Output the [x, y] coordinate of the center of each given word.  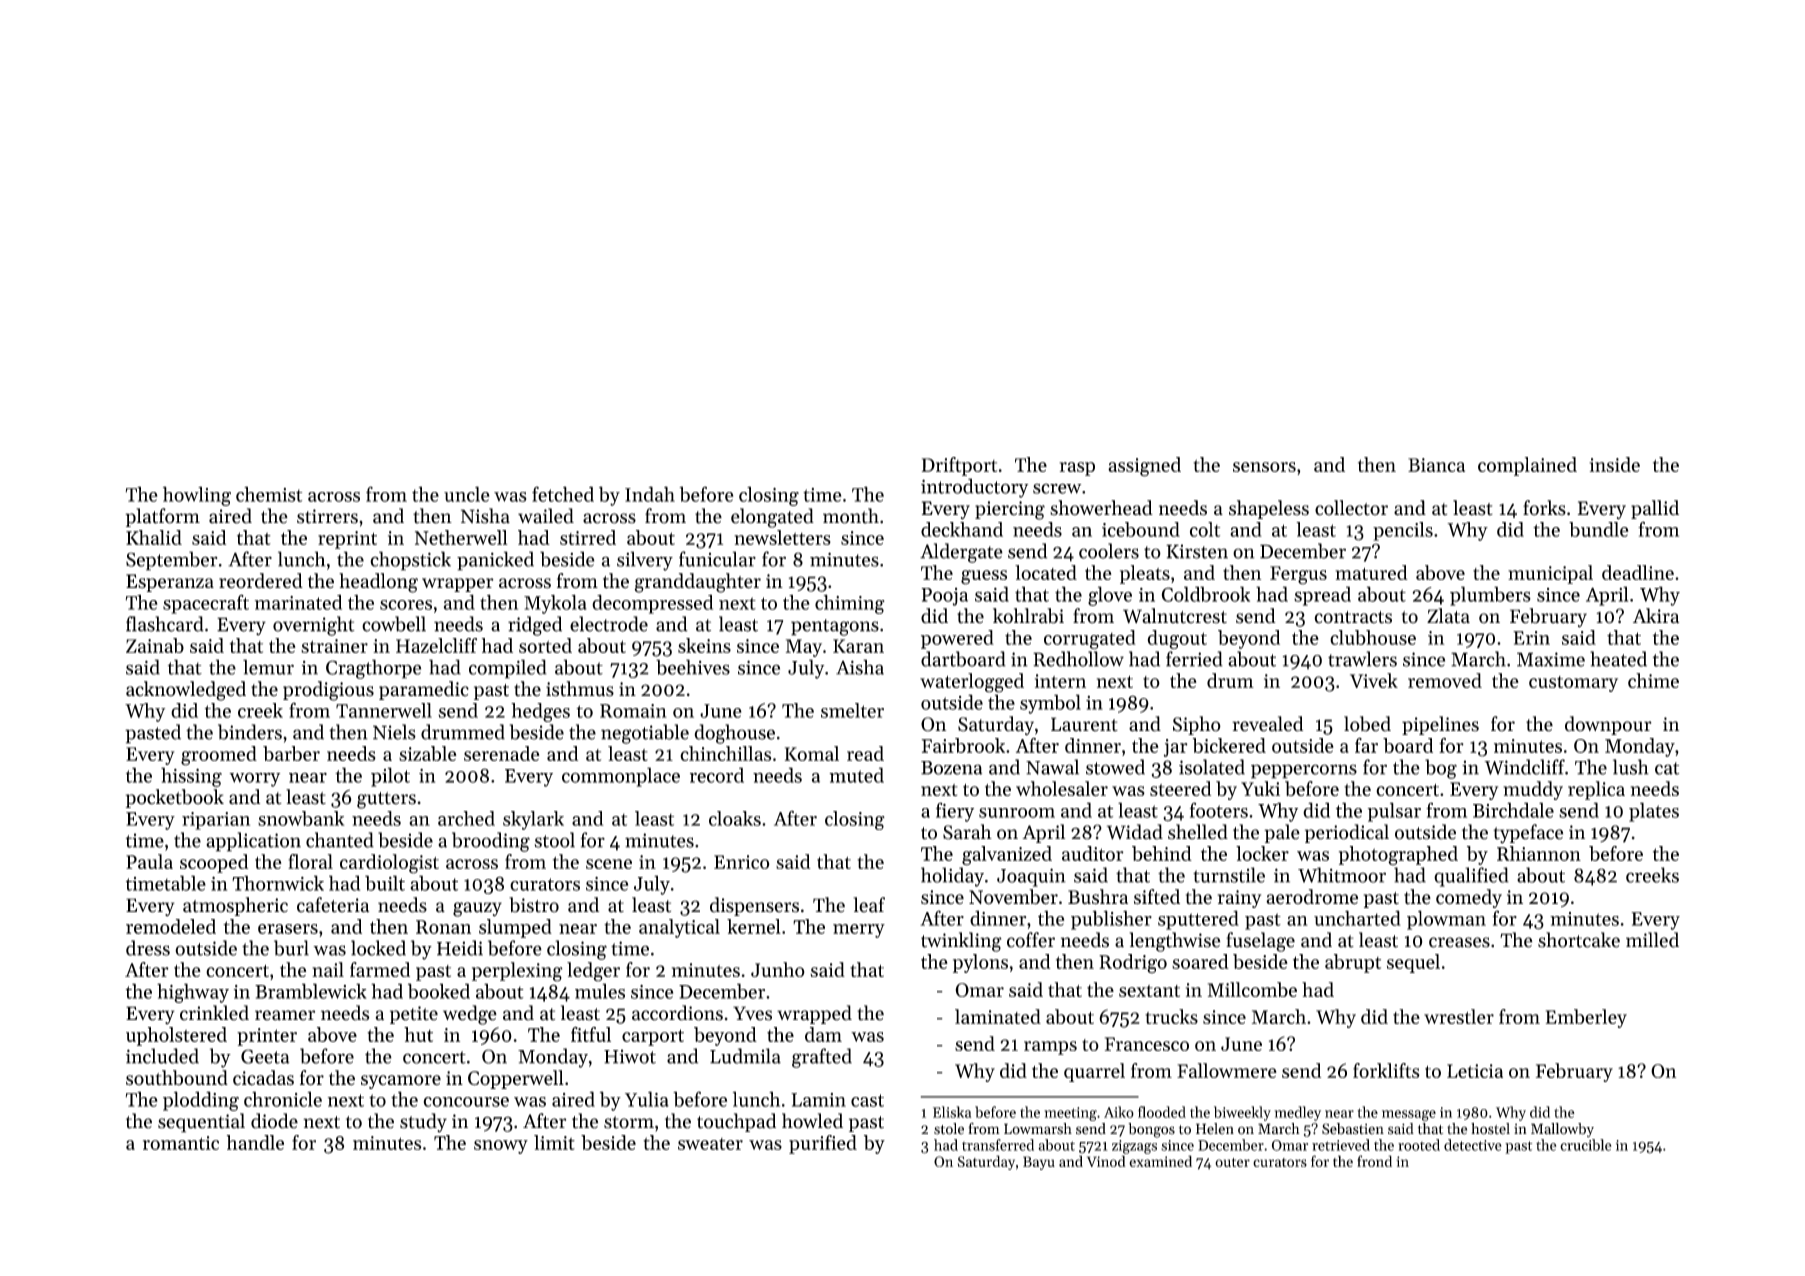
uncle [467, 494]
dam [823, 1034]
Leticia [1475, 1071]
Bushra [1098, 897]
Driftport [959, 466]
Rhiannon [1539, 853]
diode [274, 1121]
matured [1371, 572]
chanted [340, 840]
